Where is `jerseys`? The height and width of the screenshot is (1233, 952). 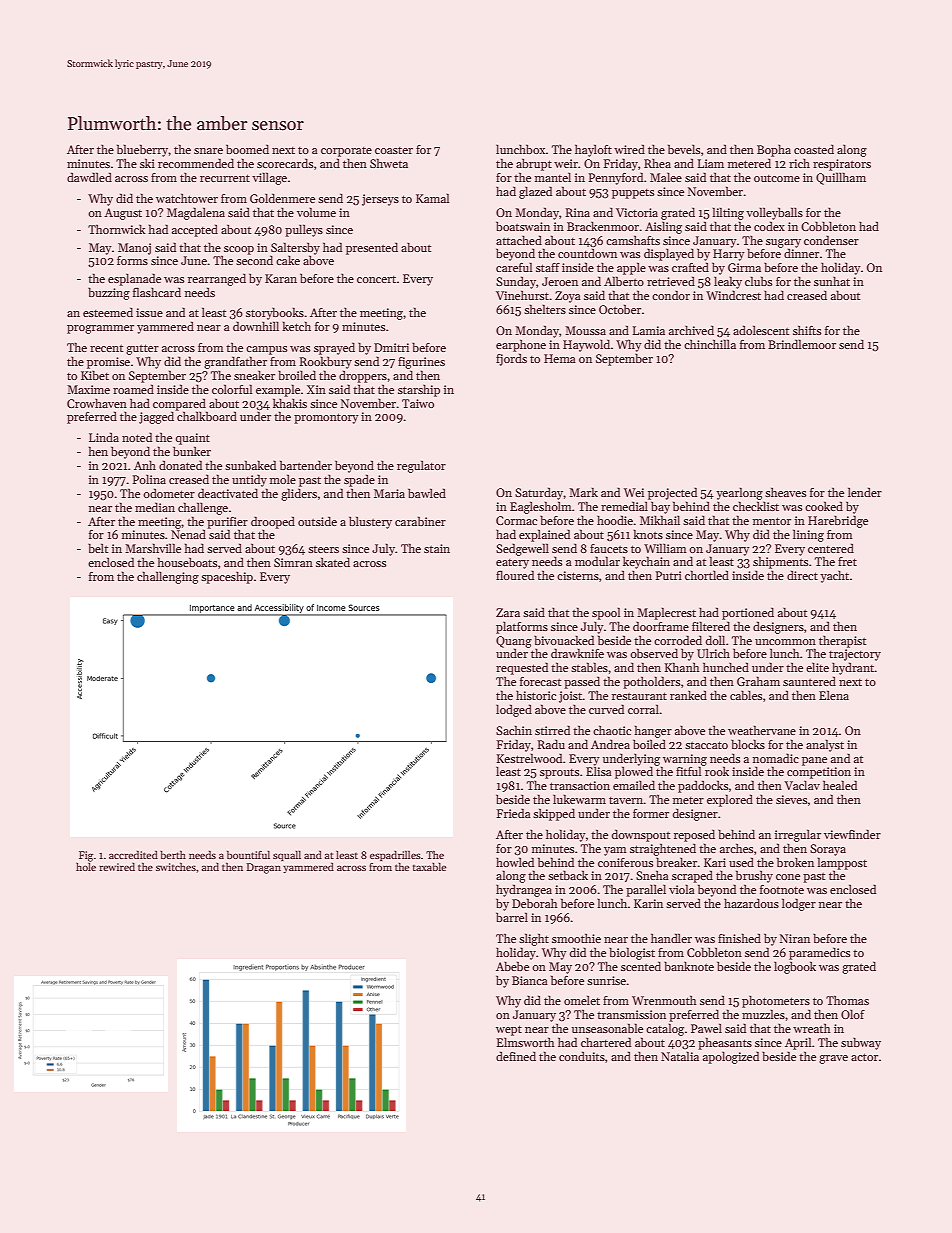 jerseys is located at coordinates (380, 200).
